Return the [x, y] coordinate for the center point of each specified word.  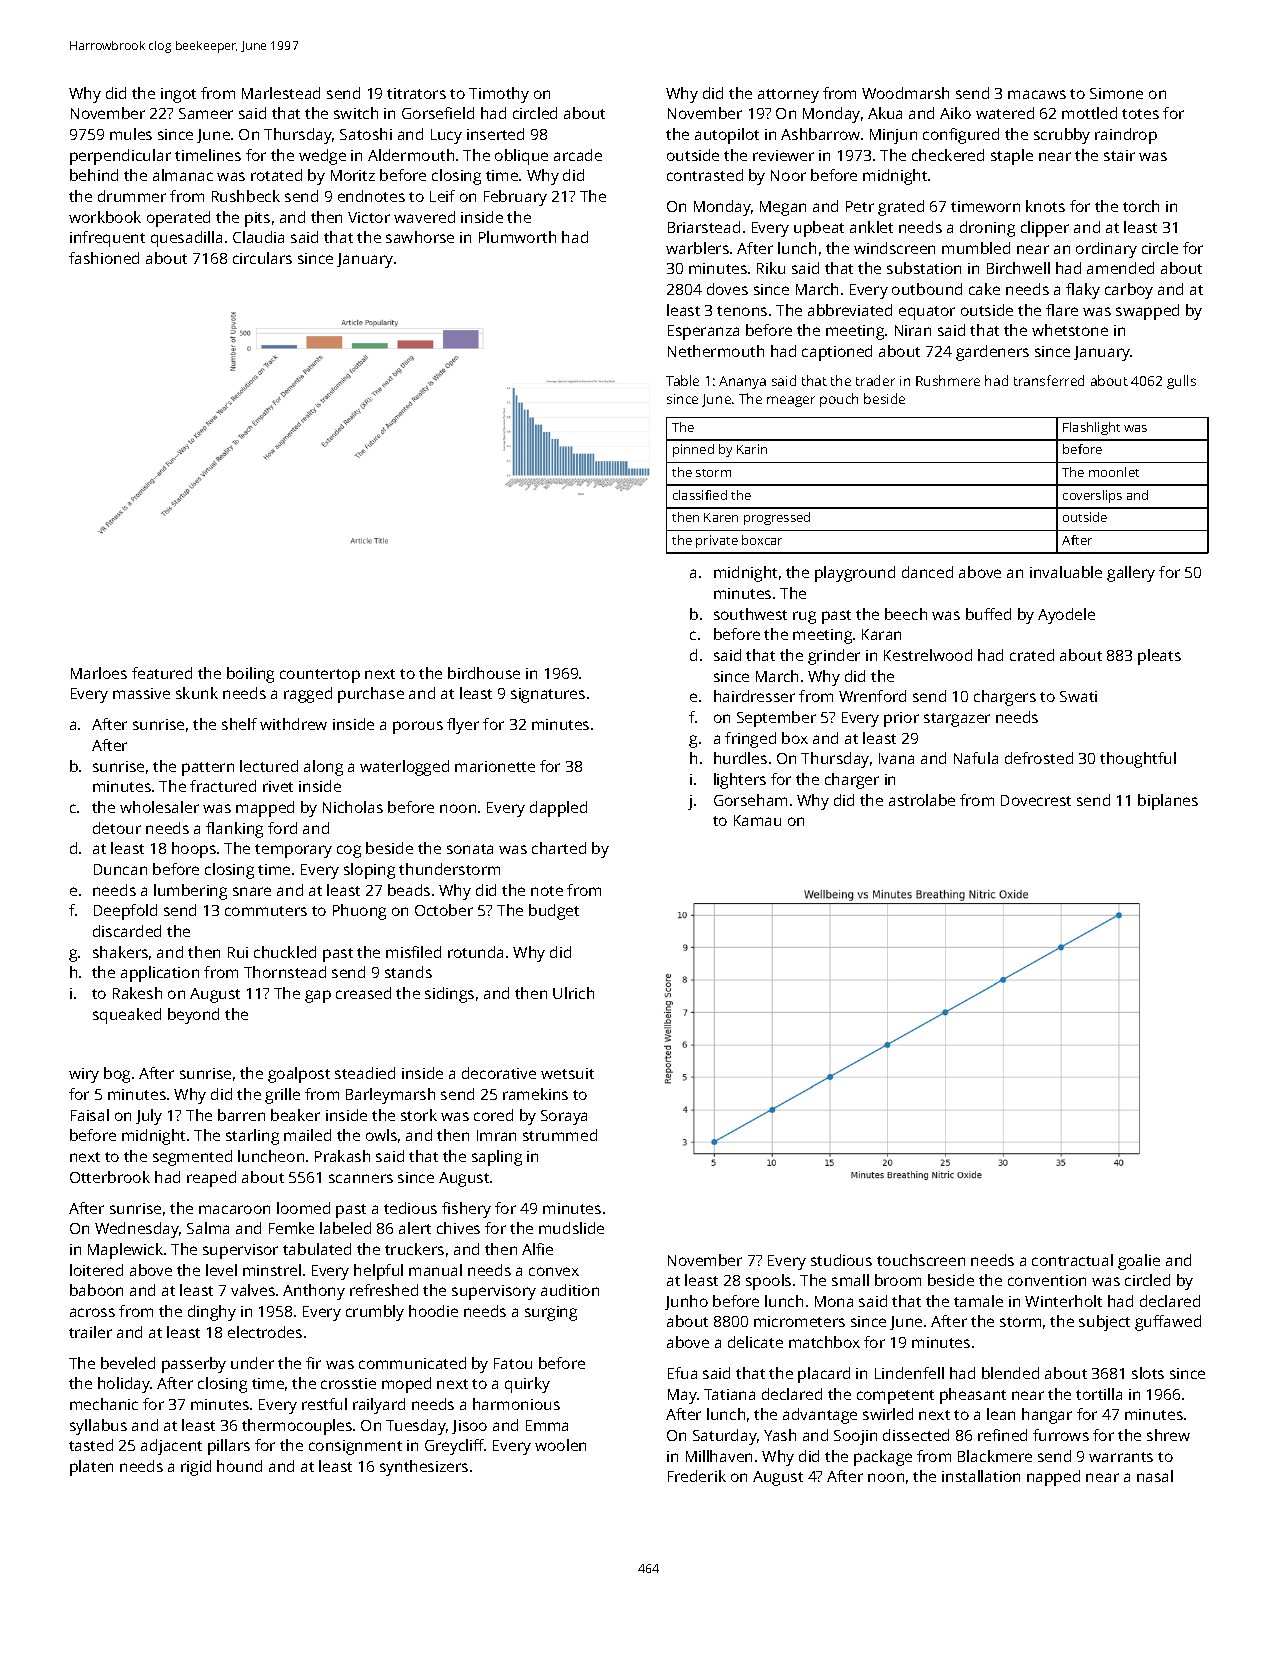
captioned [837, 353]
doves [727, 289]
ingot [178, 95]
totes [1140, 114]
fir [313, 1363]
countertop [320, 676]
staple [1012, 157]
